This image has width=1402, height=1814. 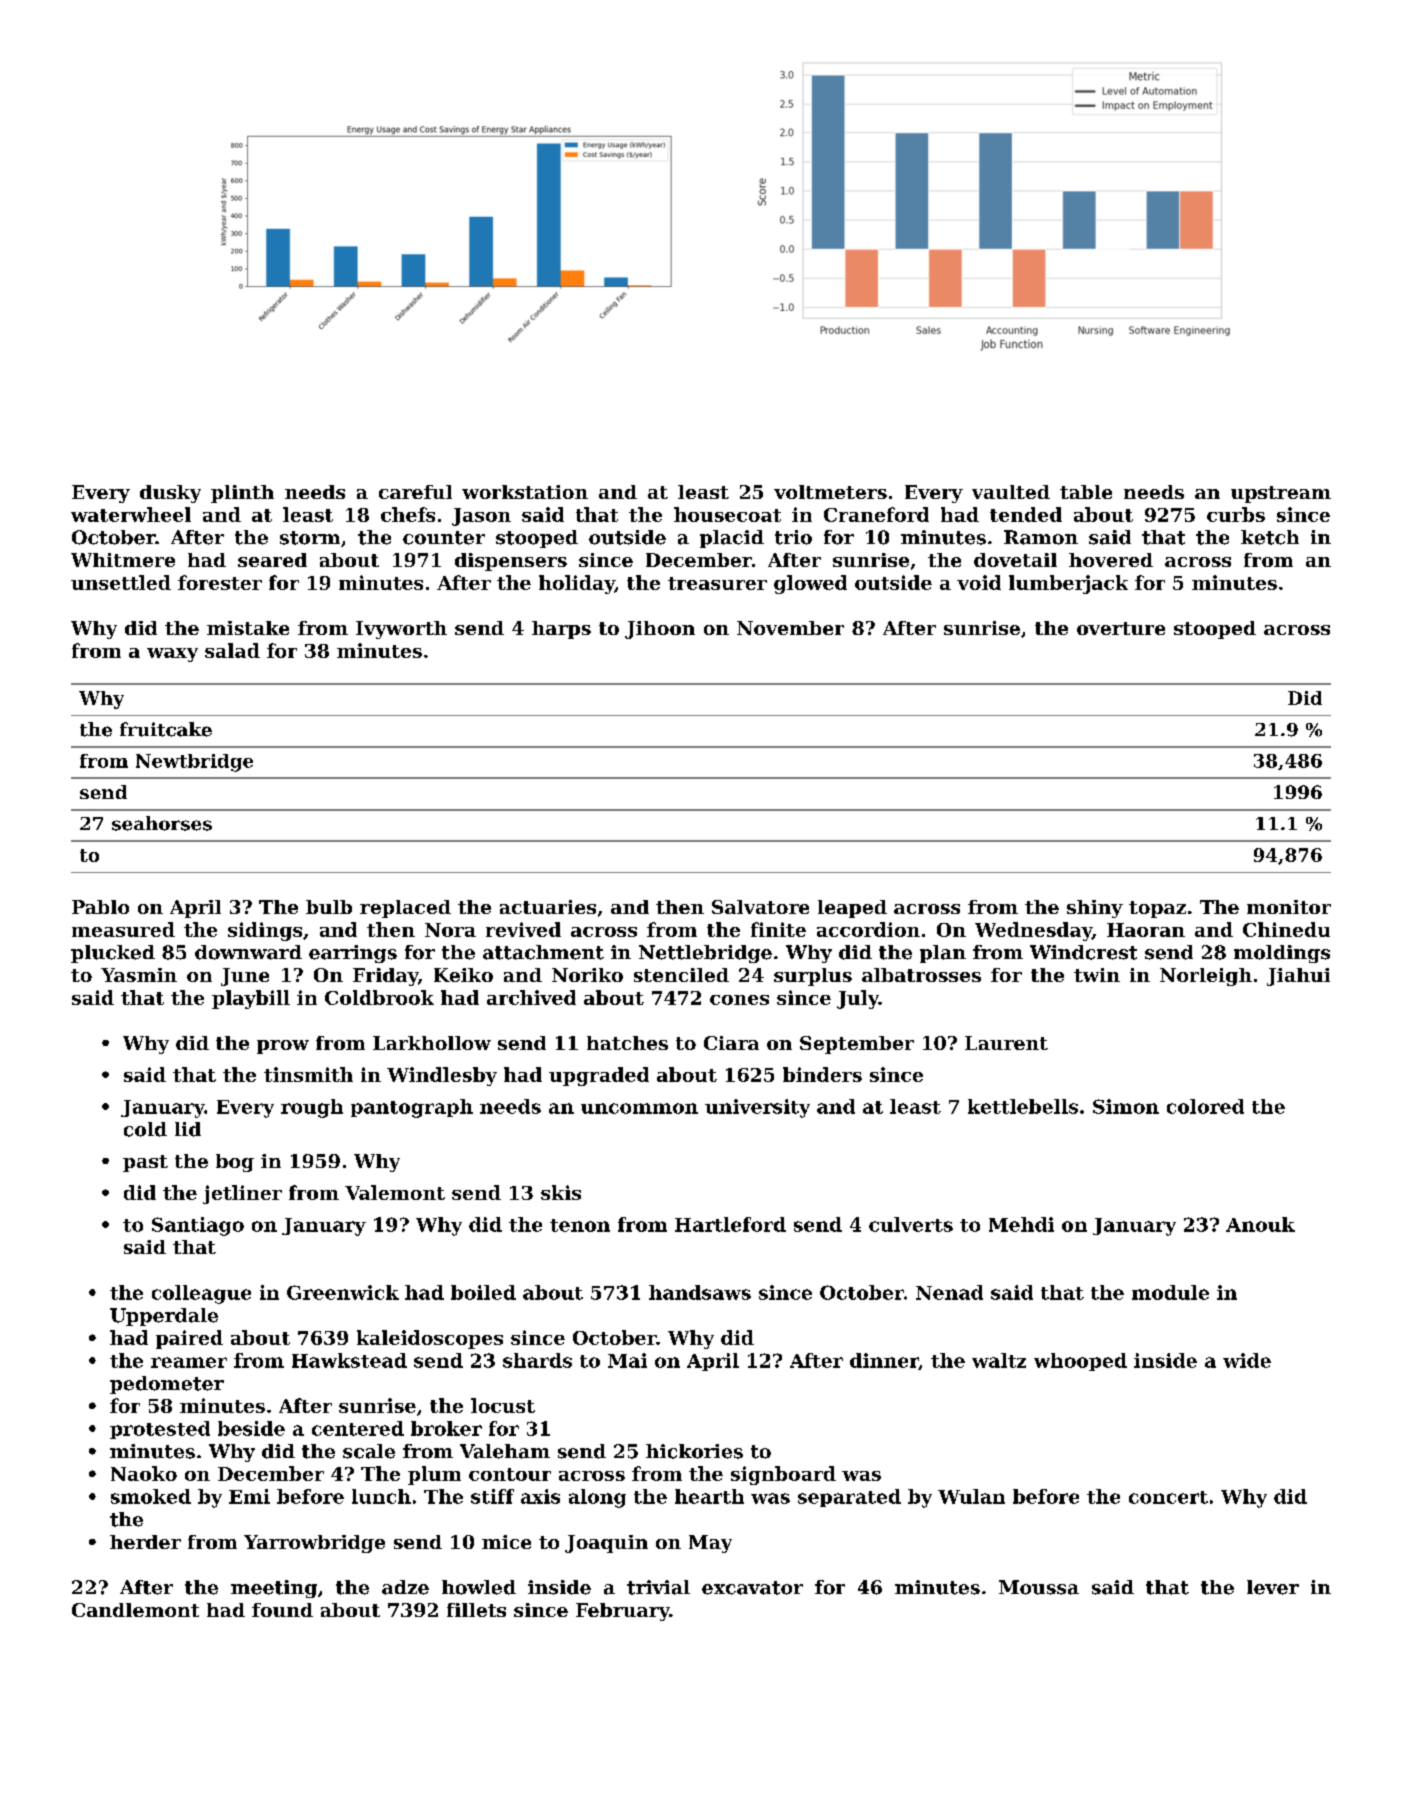 What do you see at coordinates (1126, 1106) in the image?
I see `Simon` at bounding box center [1126, 1106].
